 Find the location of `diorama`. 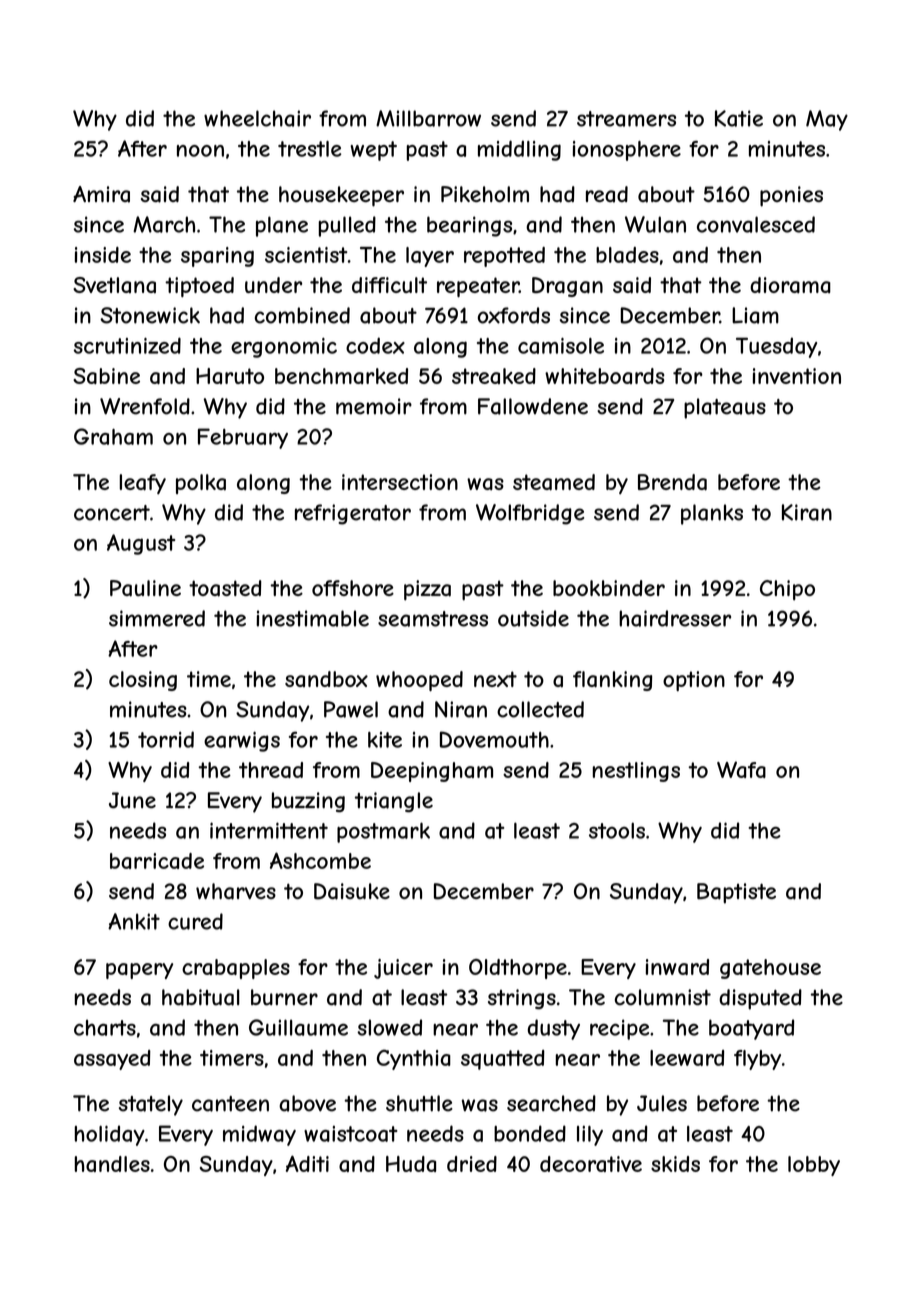

diorama is located at coordinates (790, 285).
